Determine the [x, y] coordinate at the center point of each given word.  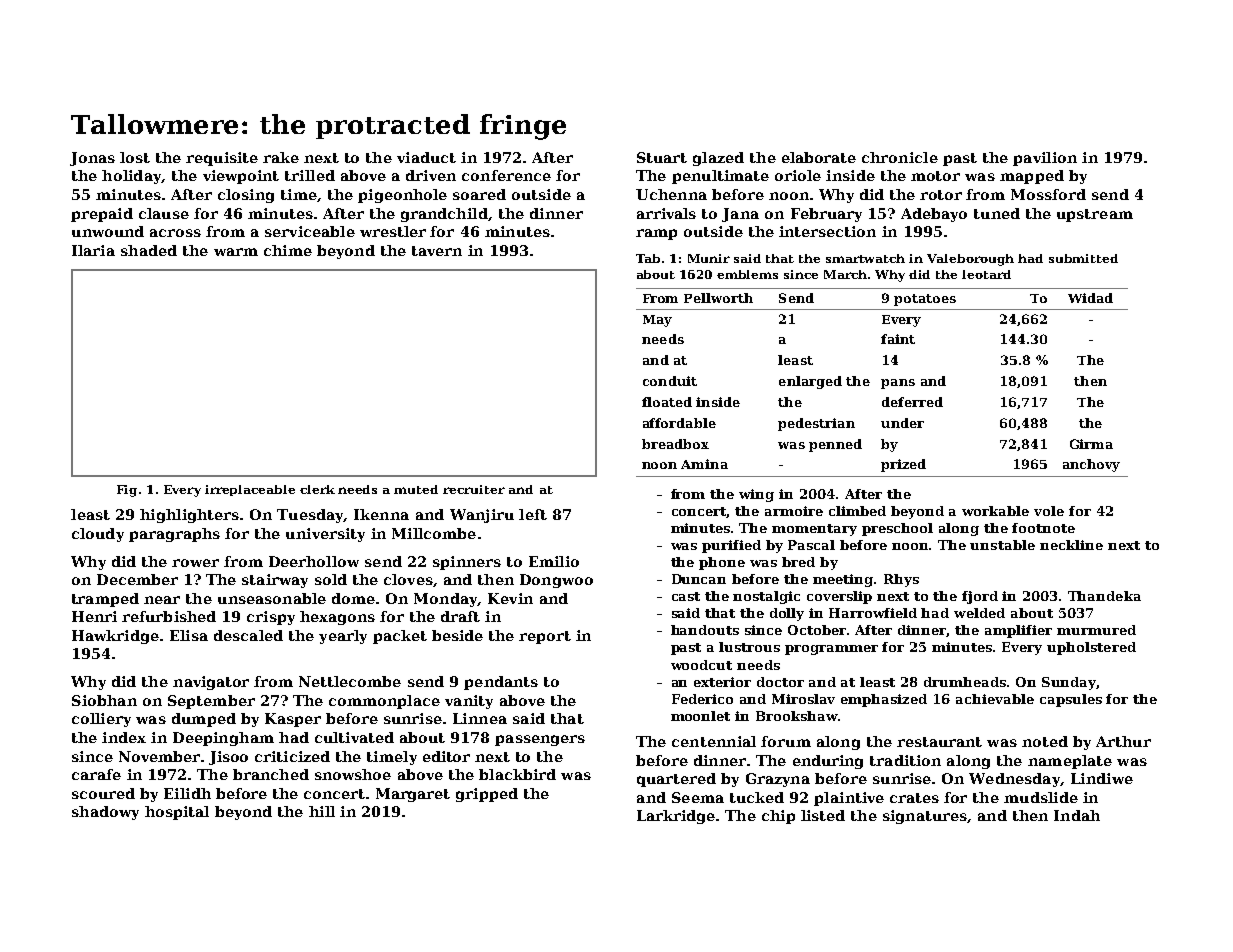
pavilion [1045, 159]
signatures [925, 817]
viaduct [426, 157]
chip [778, 817]
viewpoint [241, 177]
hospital [177, 813]
